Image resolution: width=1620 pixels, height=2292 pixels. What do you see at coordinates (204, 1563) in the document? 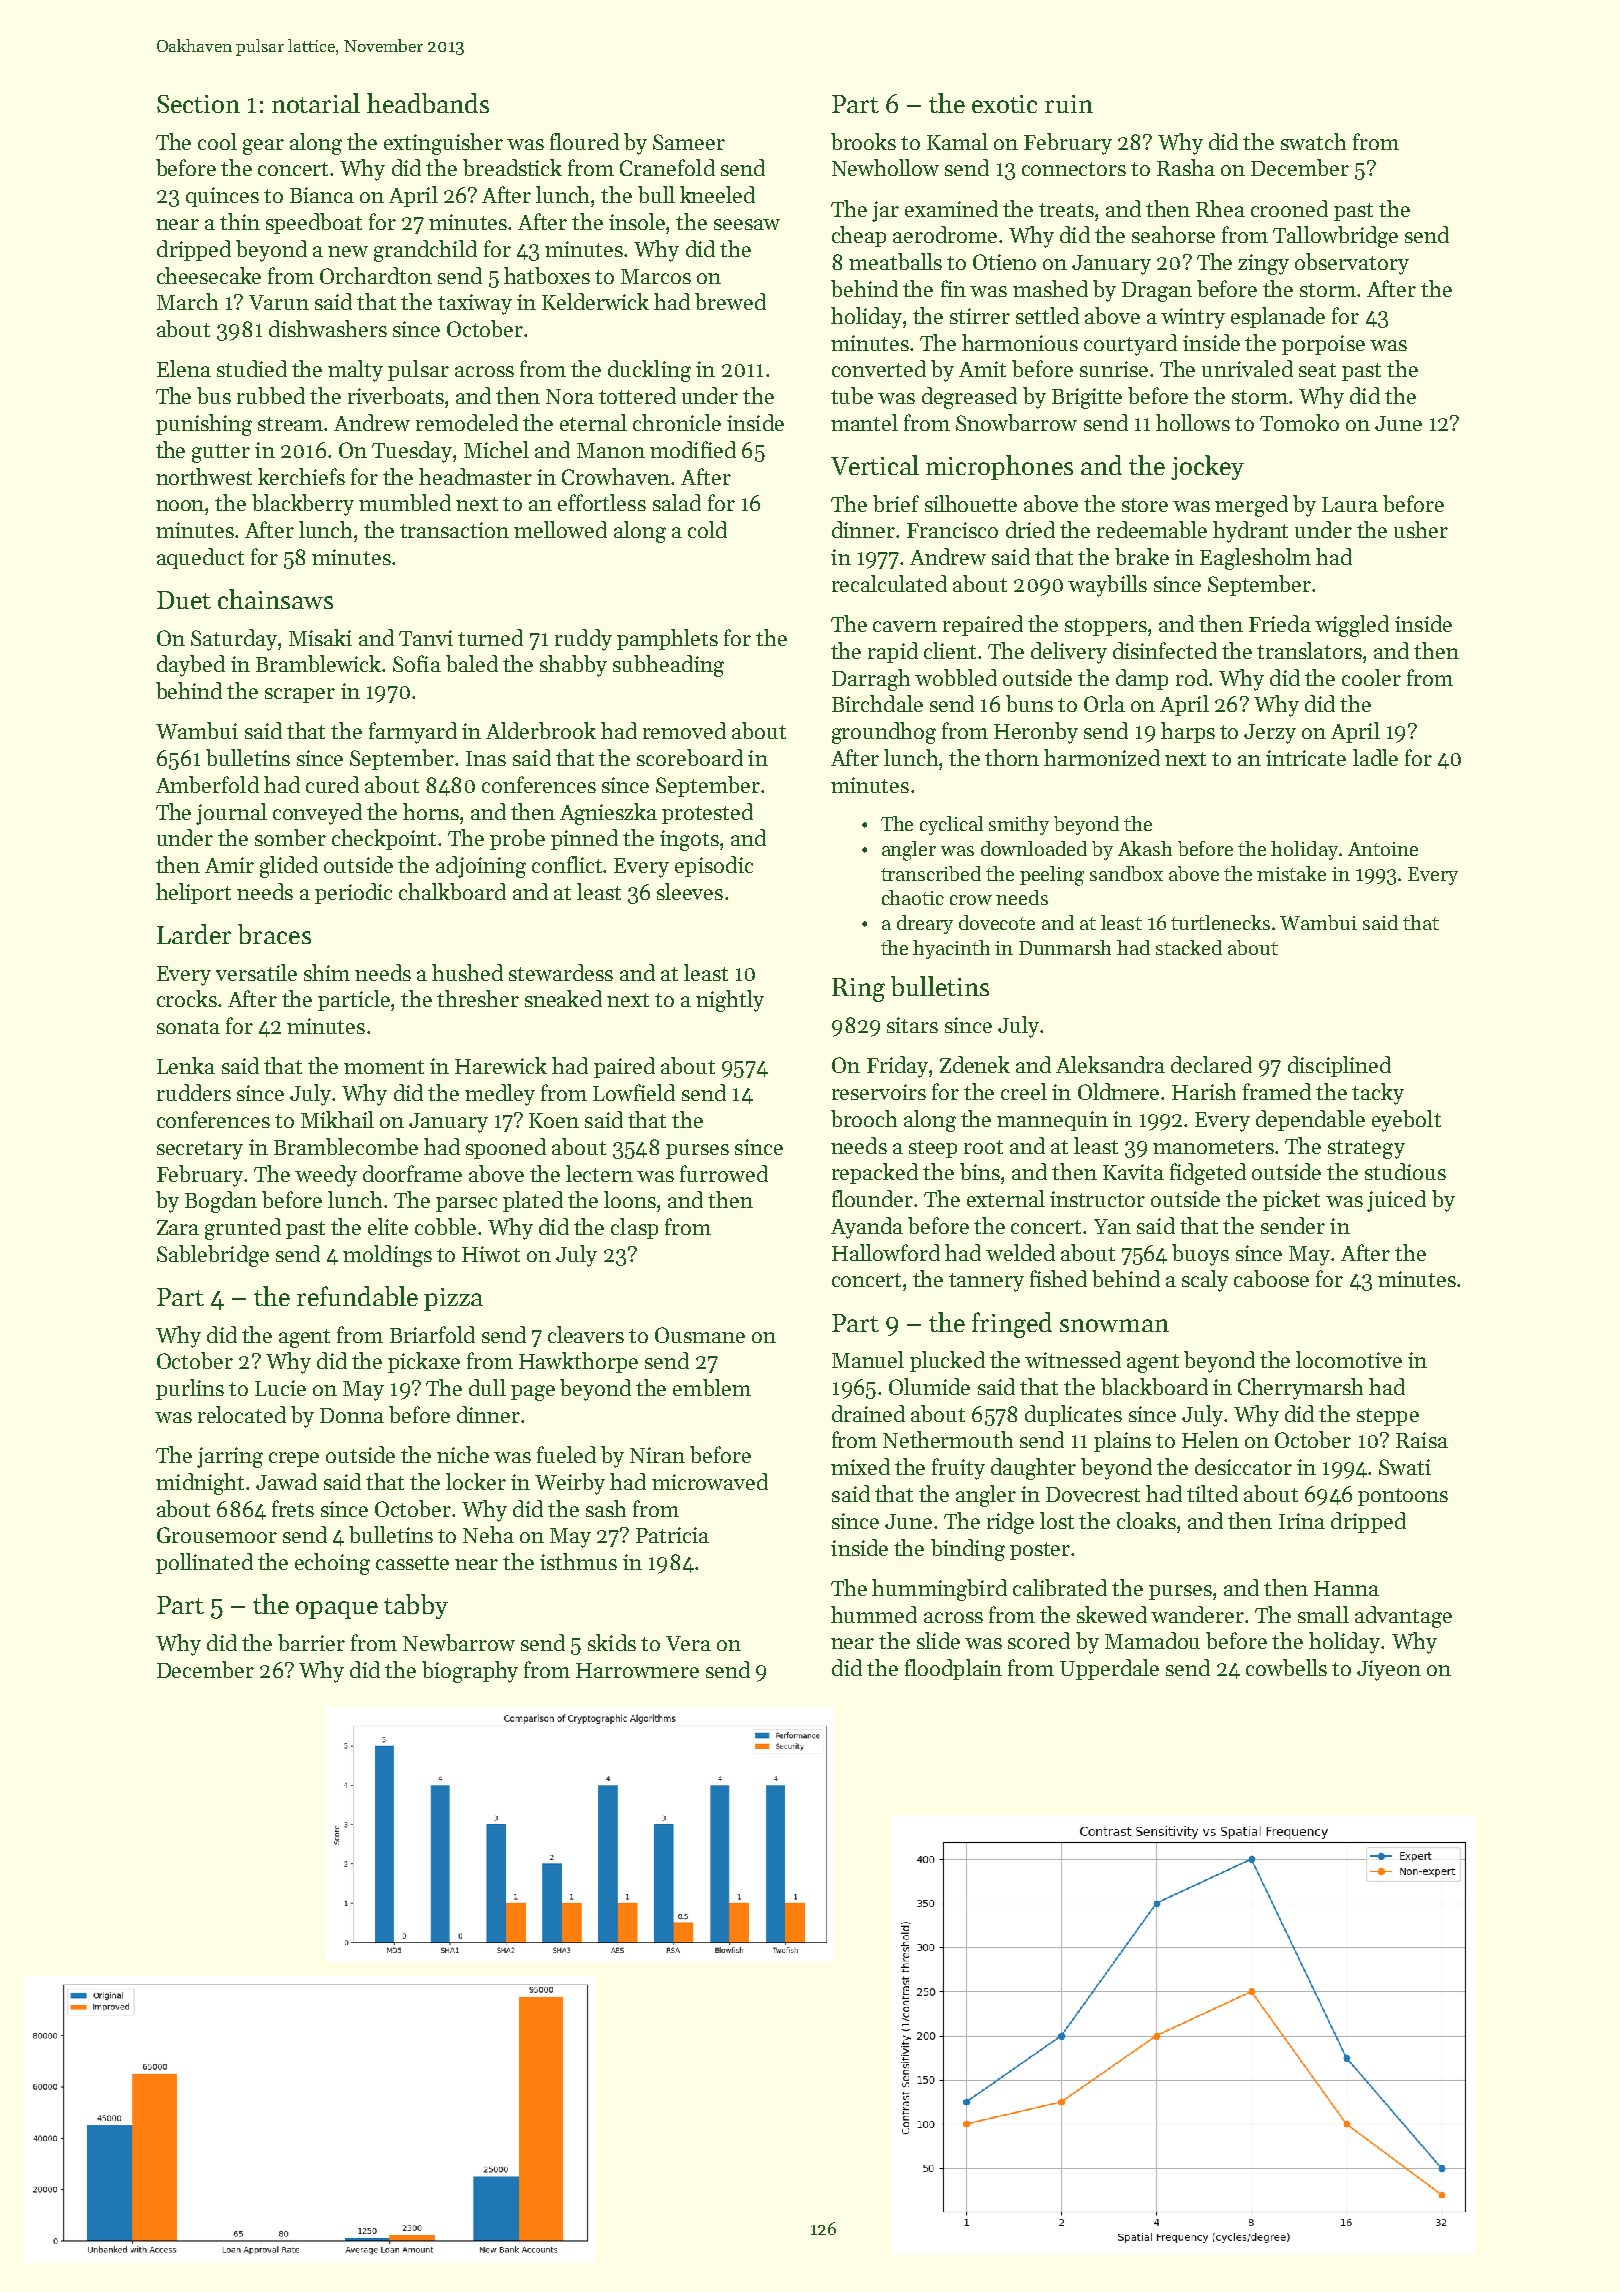
I see `pollinated` at bounding box center [204, 1563].
